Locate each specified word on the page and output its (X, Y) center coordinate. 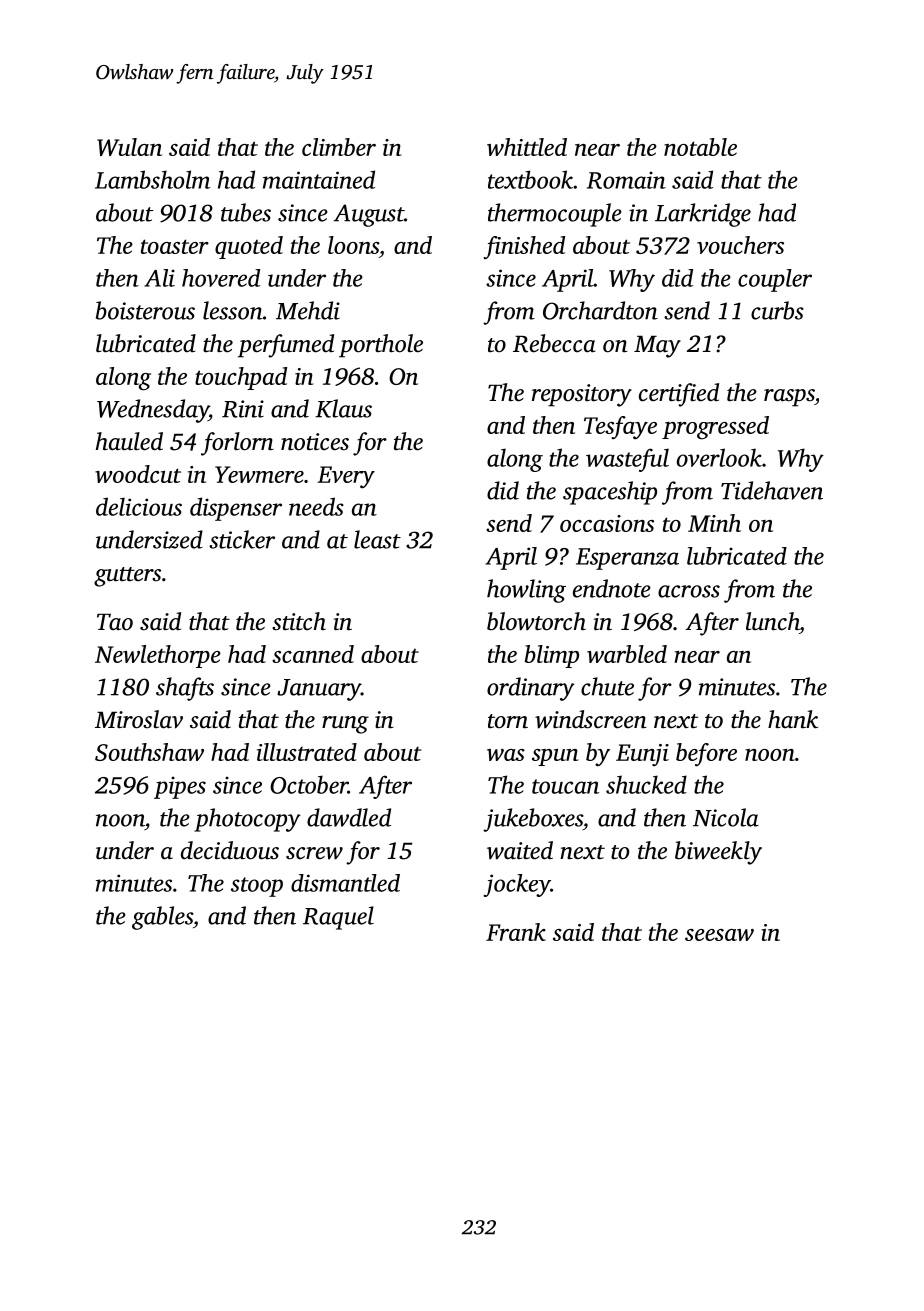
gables (162, 918)
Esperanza (627, 559)
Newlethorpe (158, 656)
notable (700, 147)
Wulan (129, 147)
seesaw (719, 935)
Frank (516, 932)
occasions (607, 523)
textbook (530, 179)
